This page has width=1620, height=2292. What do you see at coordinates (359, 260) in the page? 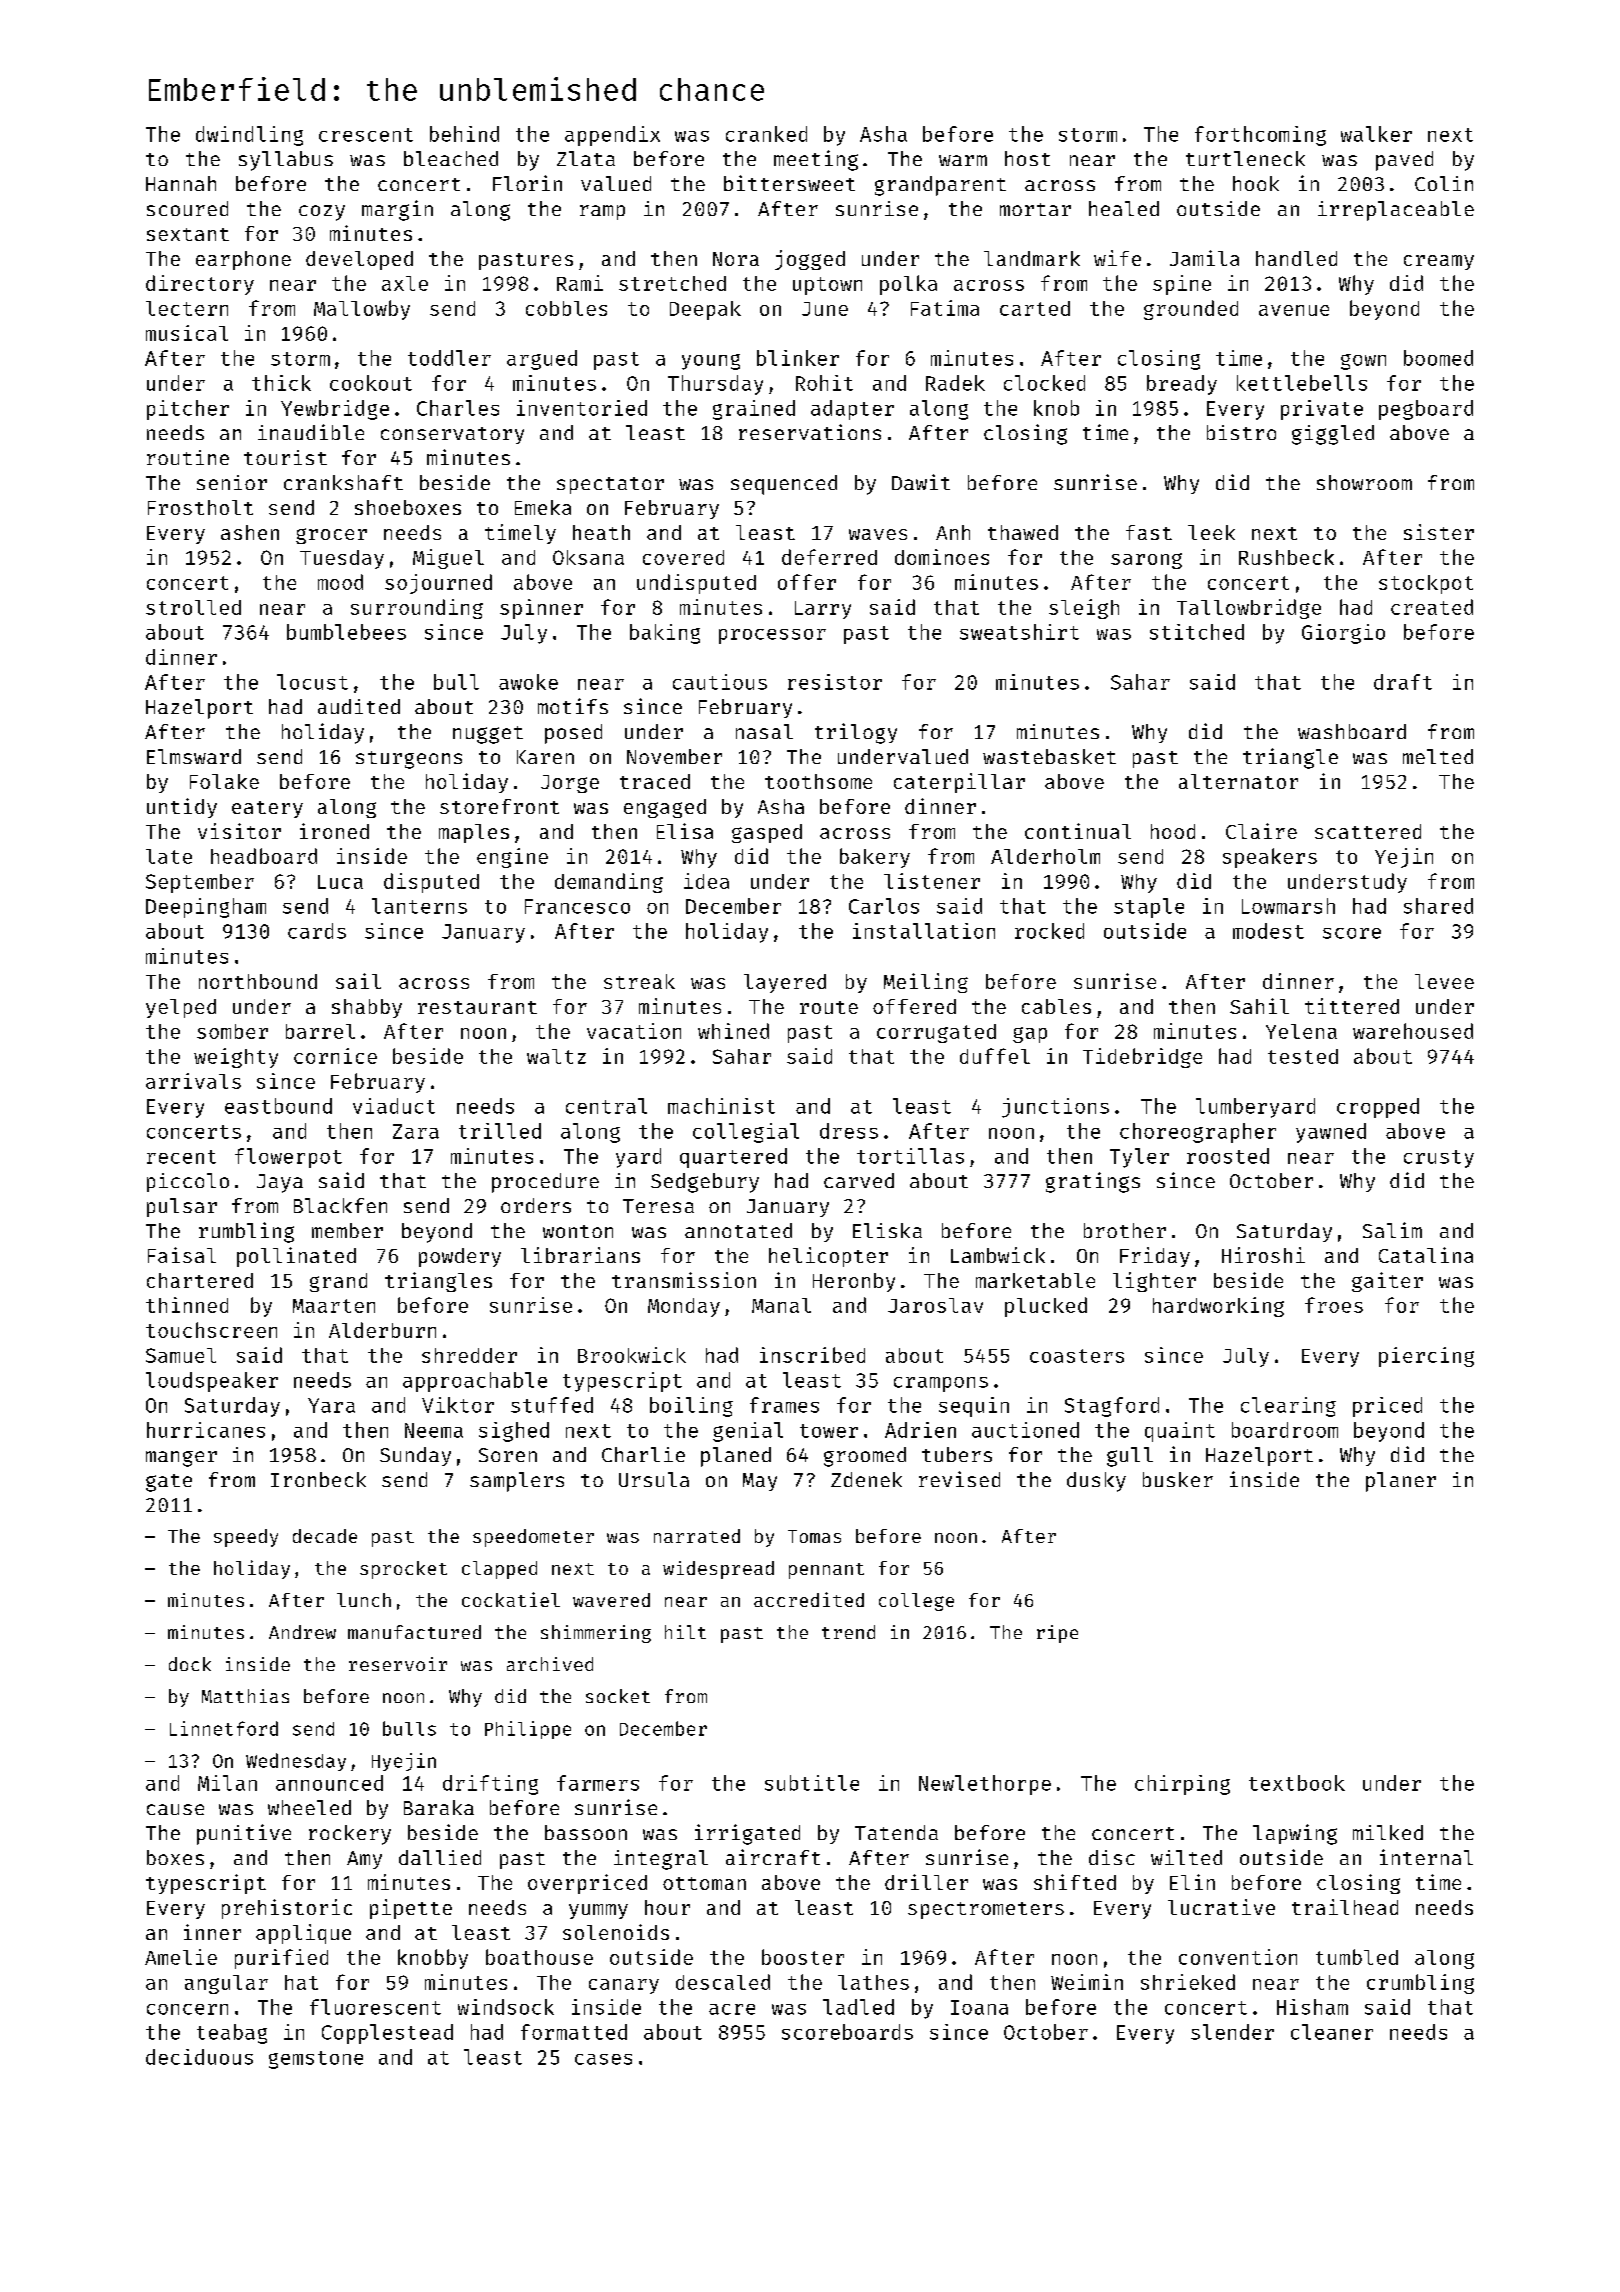
I see `developed` at bounding box center [359, 260].
